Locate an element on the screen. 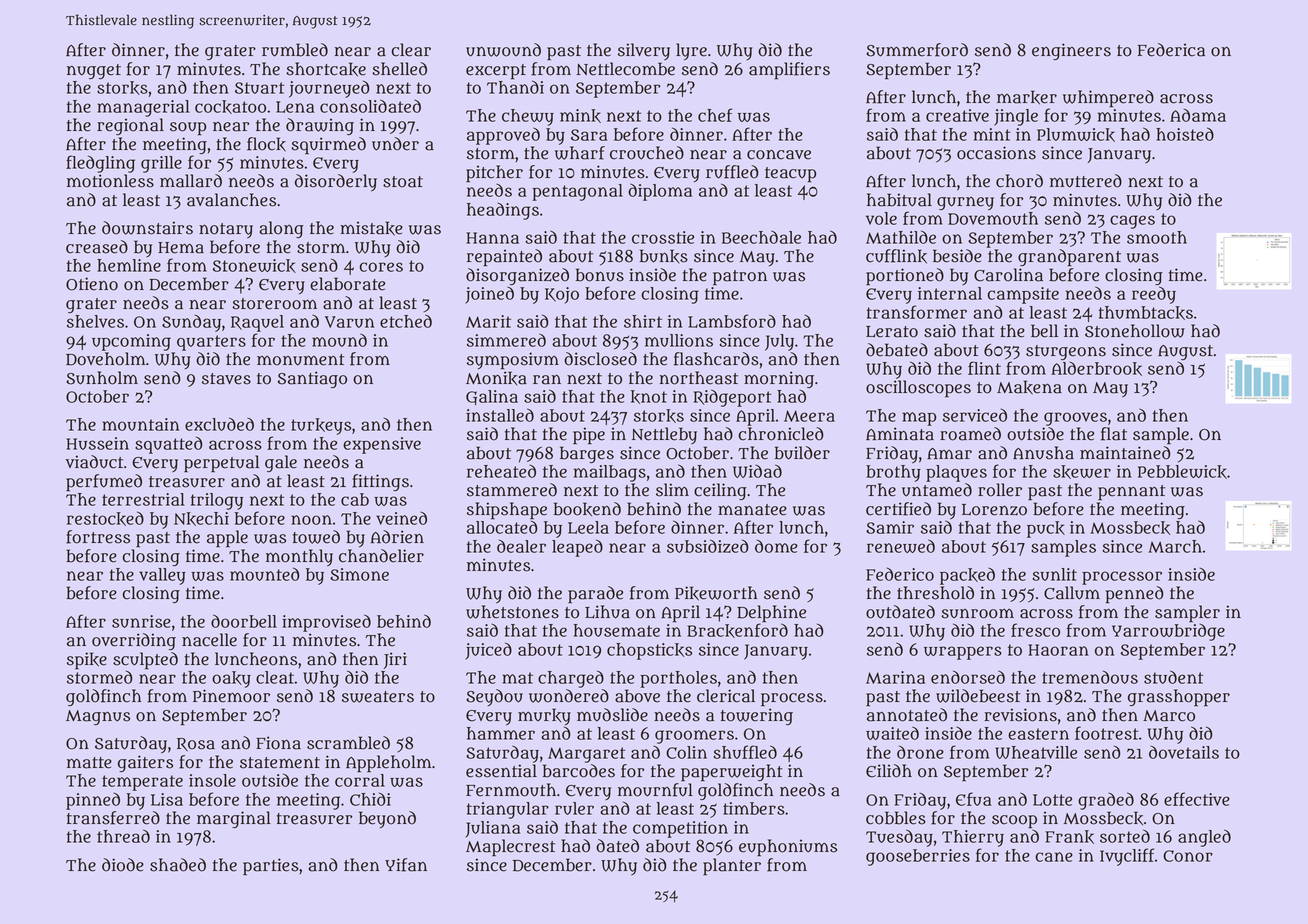 The height and width of the screenshot is (924, 1308). joined is located at coordinates (489, 295).
